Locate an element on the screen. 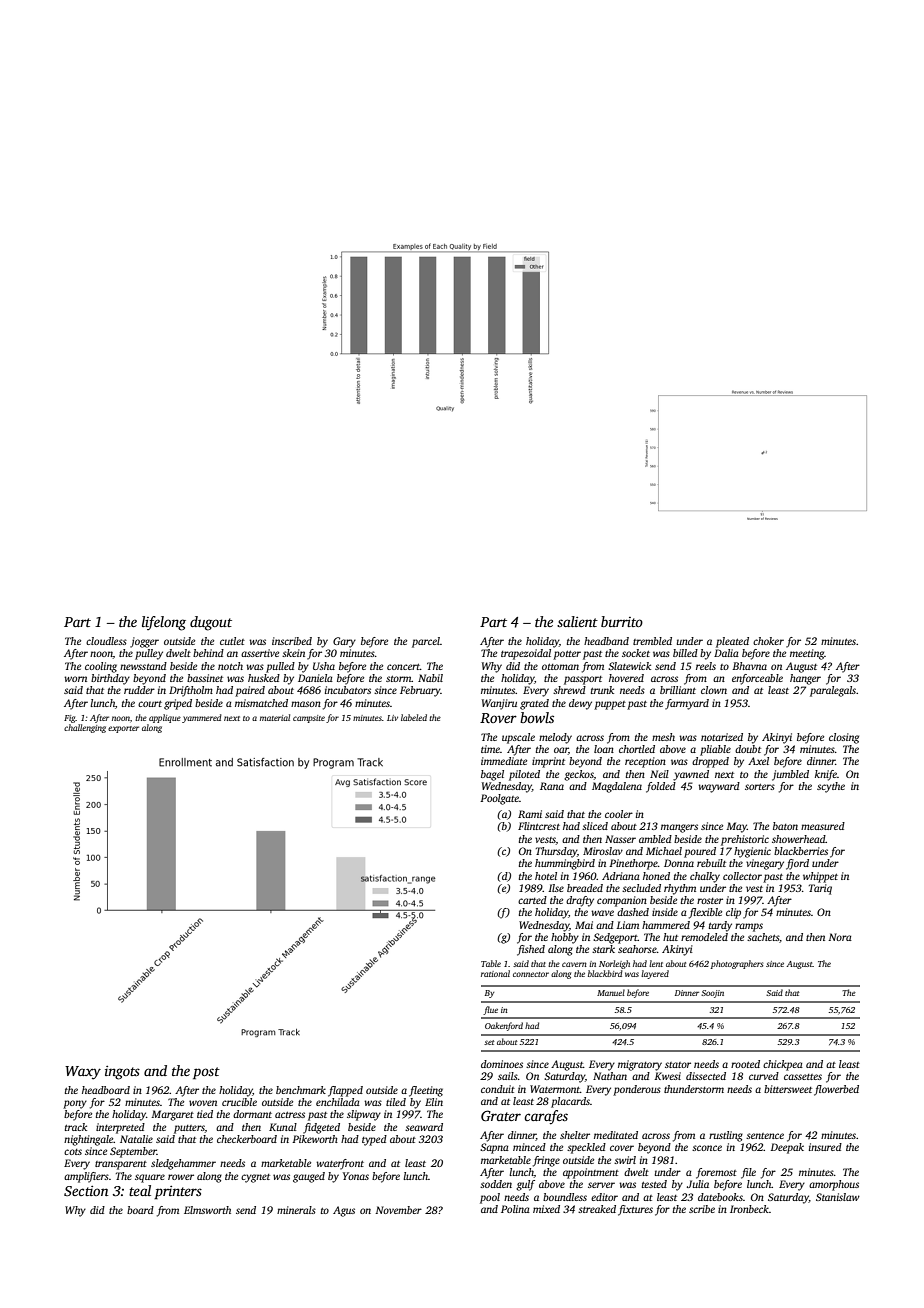 The width and height of the screenshot is (924, 1308). wave is located at coordinates (602, 913).
